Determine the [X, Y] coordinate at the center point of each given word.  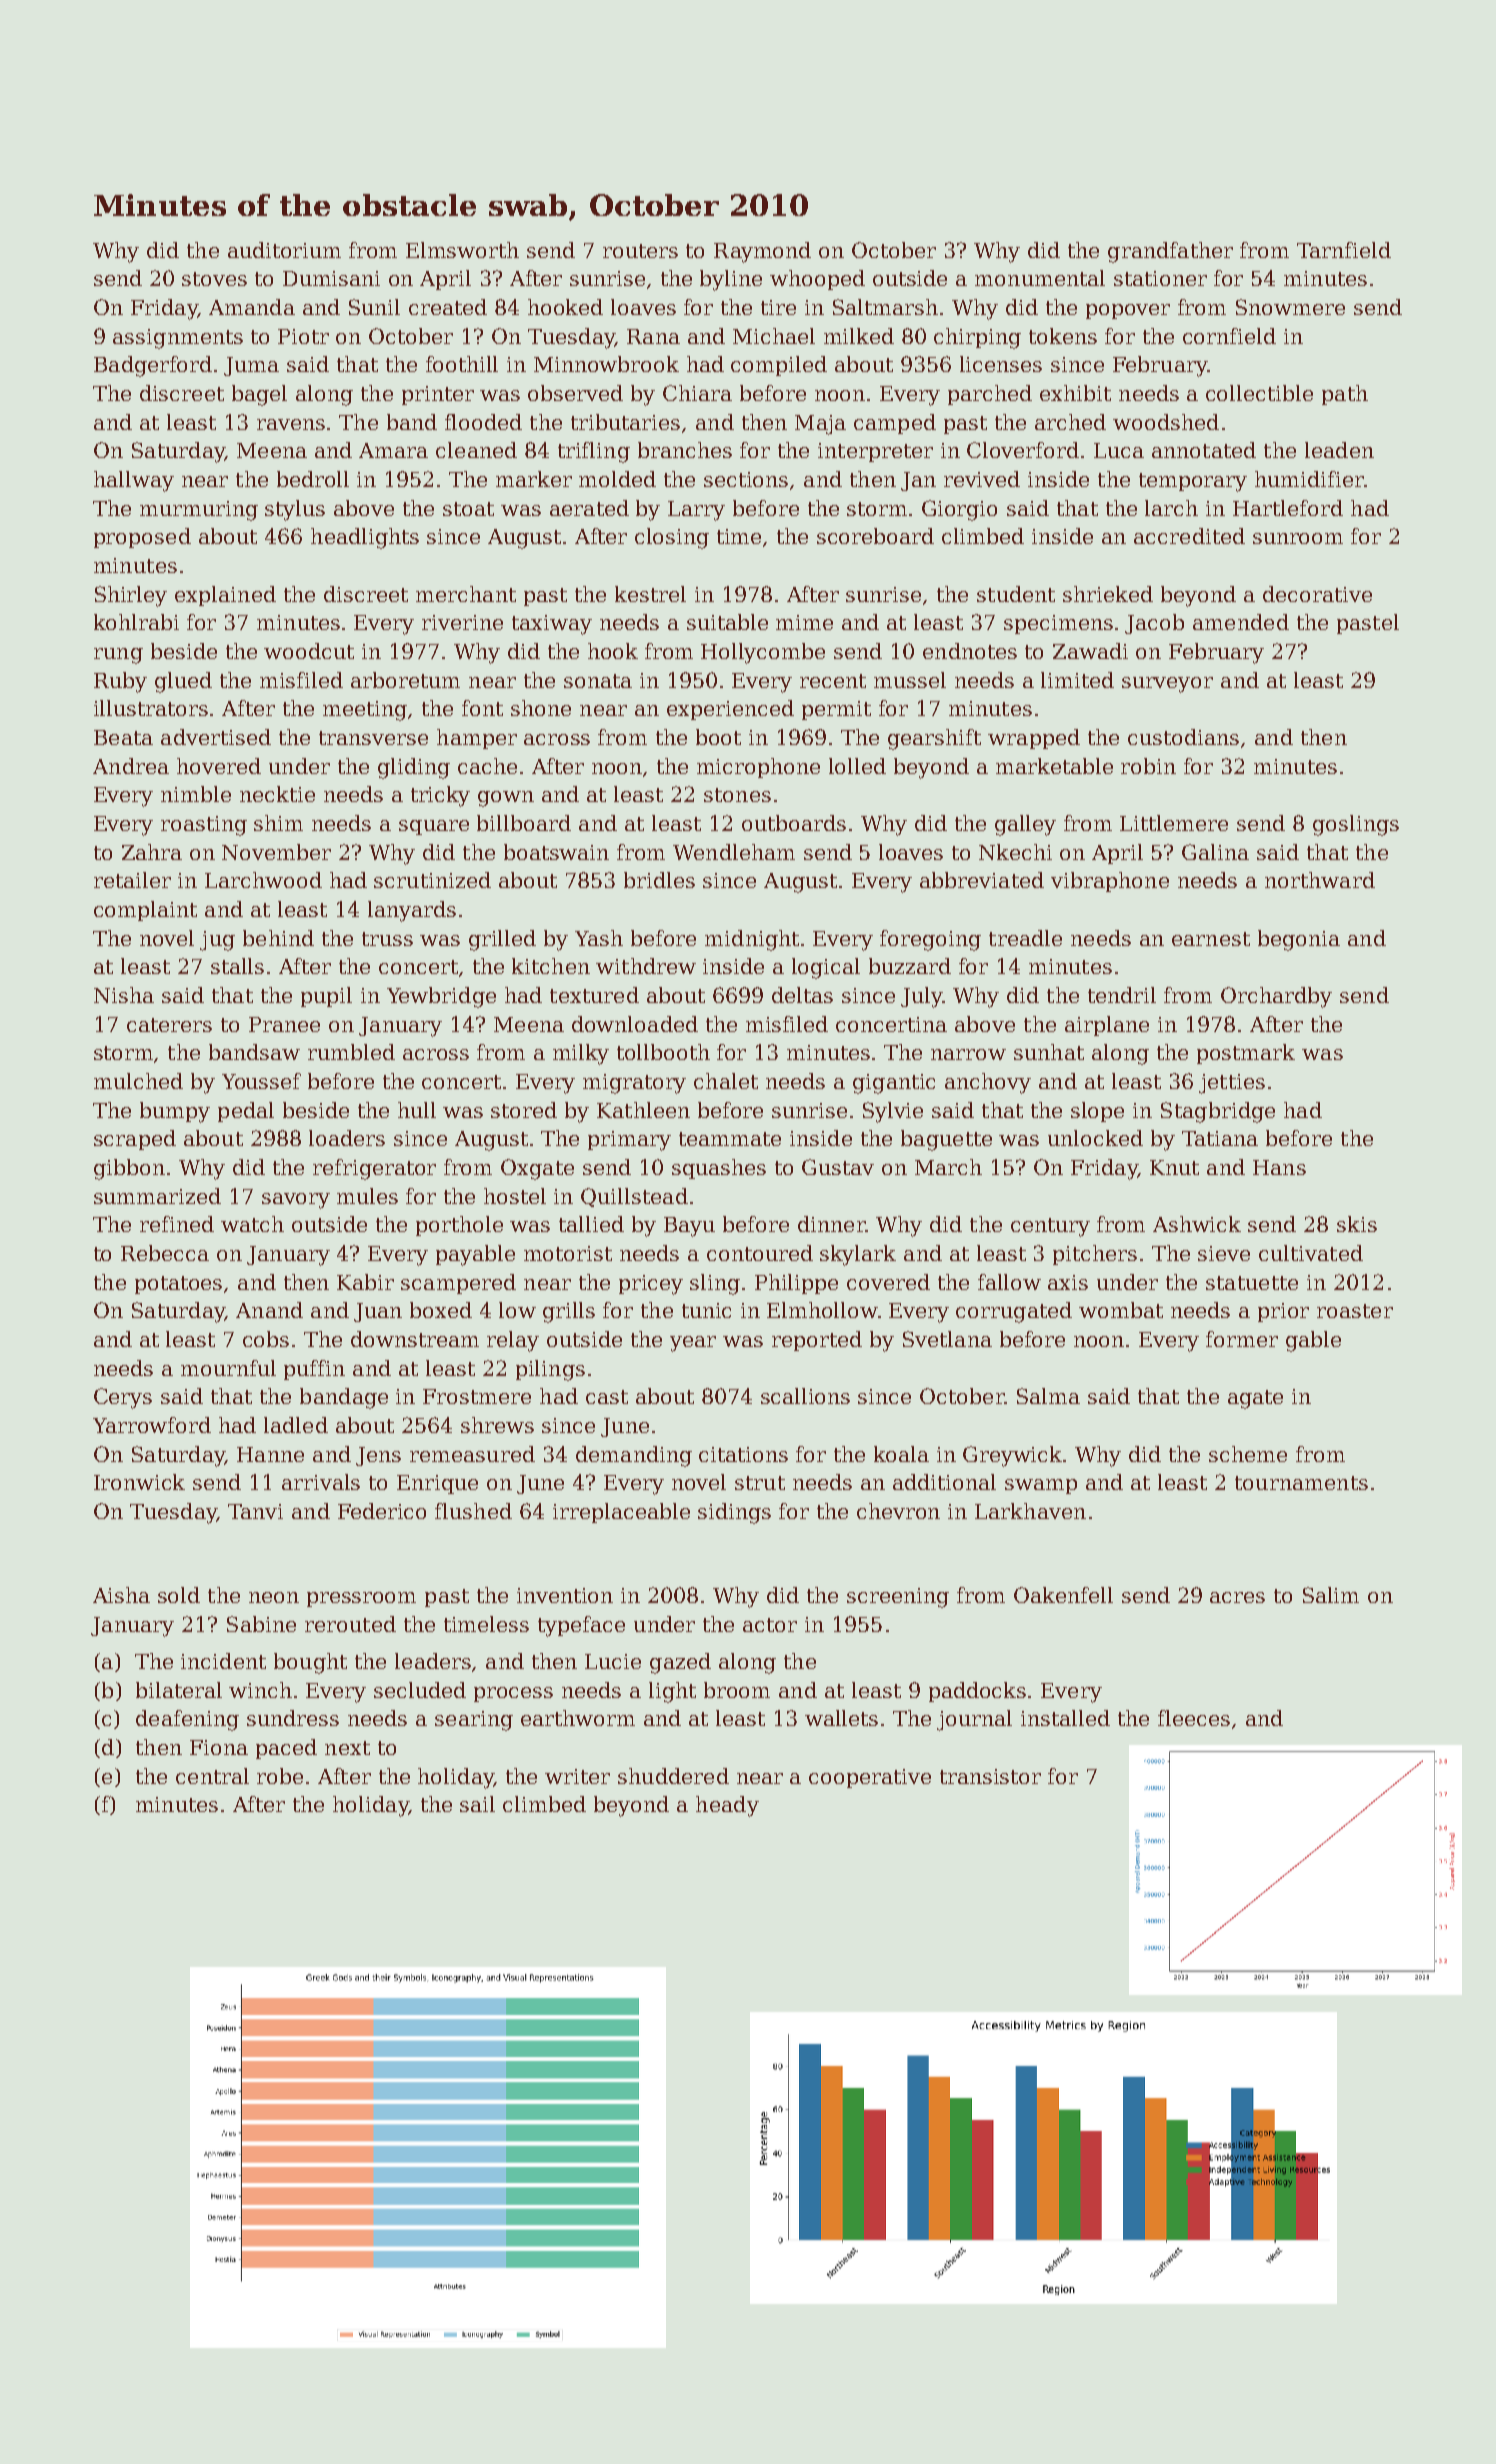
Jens [378, 1456]
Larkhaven [1030, 1511]
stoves [214, 279]
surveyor [1167, 685]
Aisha [121, 1595]
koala [901, 1454]
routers [640, 251]
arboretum [405, 680]
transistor [990, 1776]
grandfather [1170, 252]
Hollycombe [763, 653]
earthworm [578, 1718]
